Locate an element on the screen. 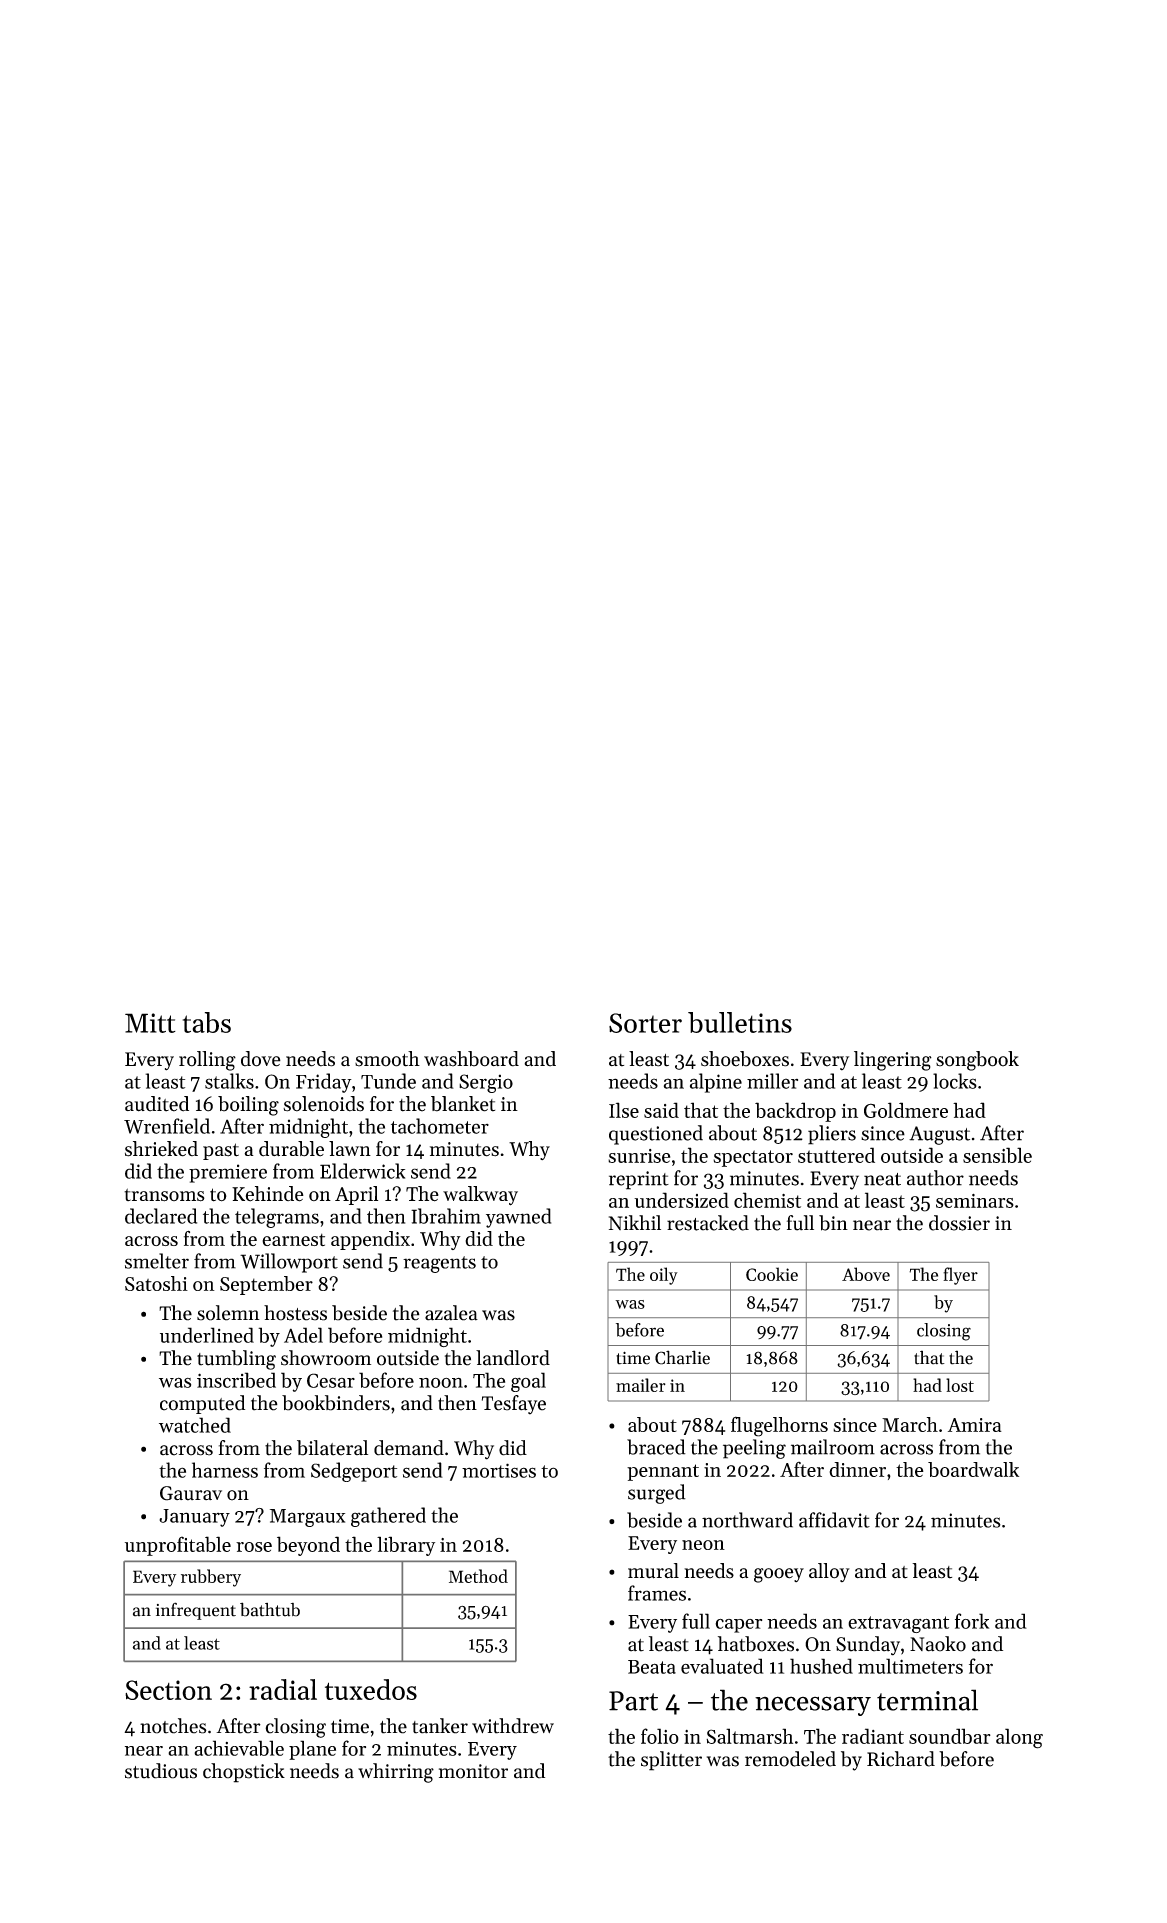 Image resolution: width=1167 pixels, height=1923 pixels. Charlie is located at coordinates (682, 1357).
